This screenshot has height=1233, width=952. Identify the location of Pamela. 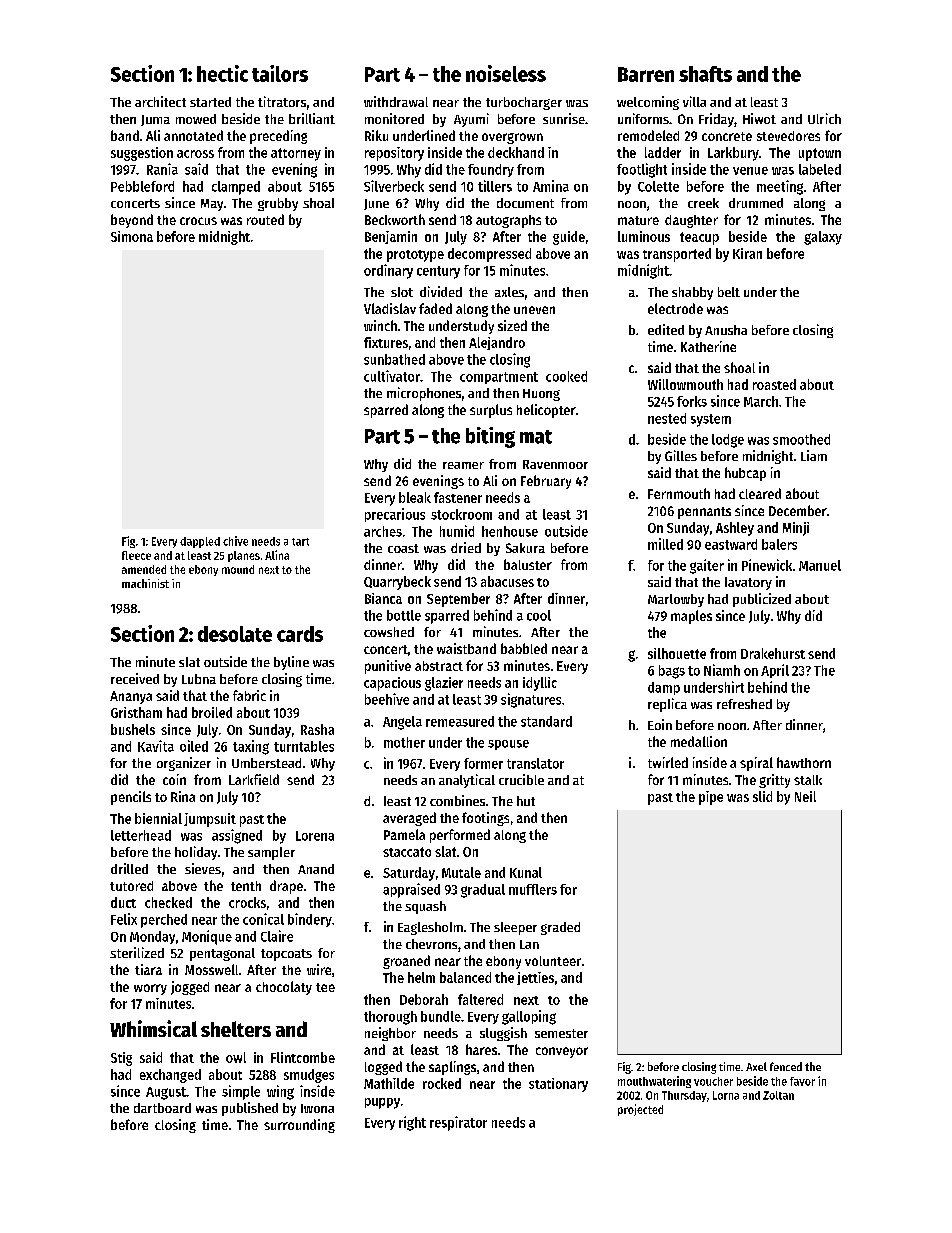
(404, 834).
